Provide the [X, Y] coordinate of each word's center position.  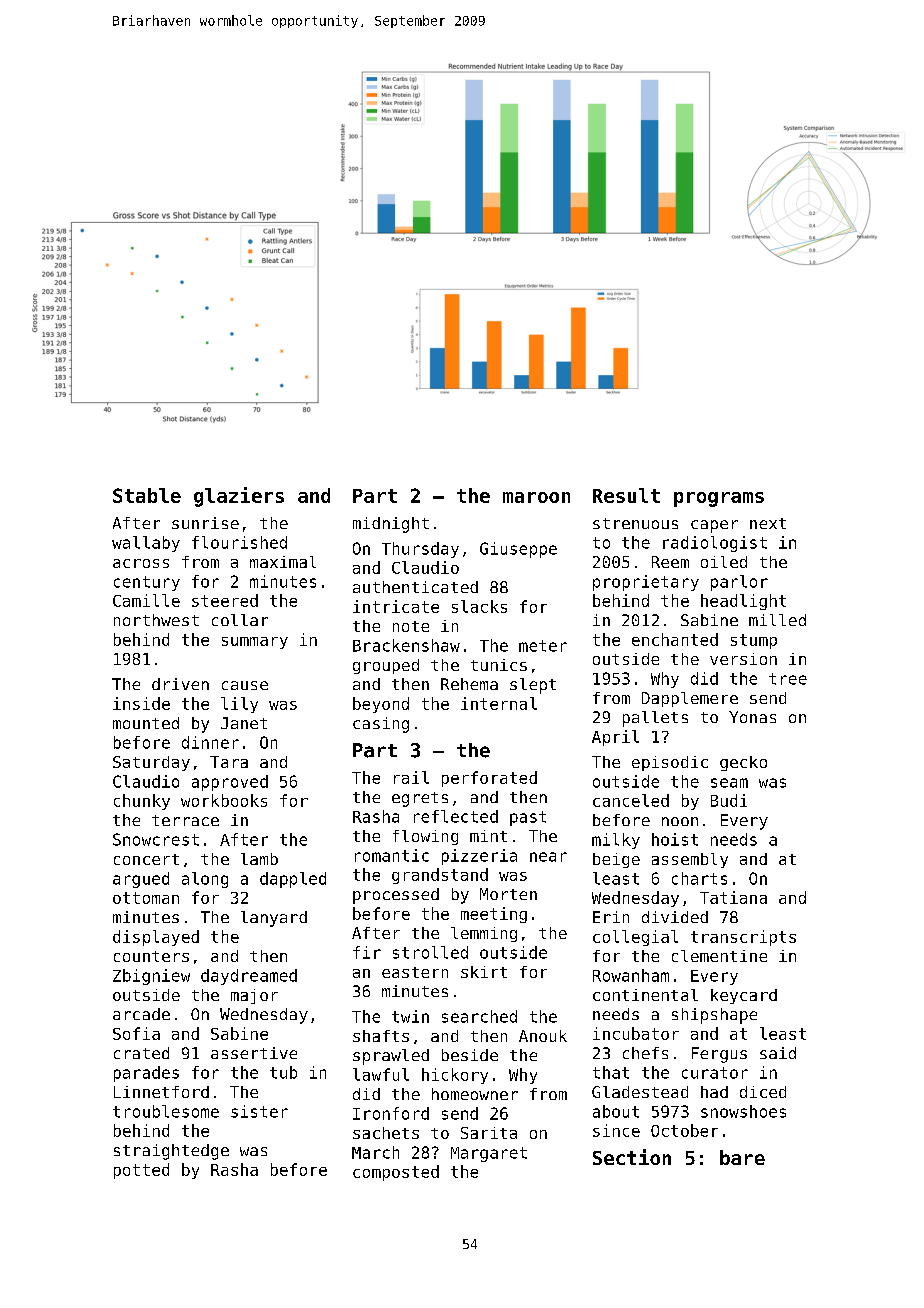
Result [626, 495]
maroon [536, 497]
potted [141, 1171]
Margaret [489, 1154]
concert [146, 859]
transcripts [743, 938]
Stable [147, 495]
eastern [415, 972]
